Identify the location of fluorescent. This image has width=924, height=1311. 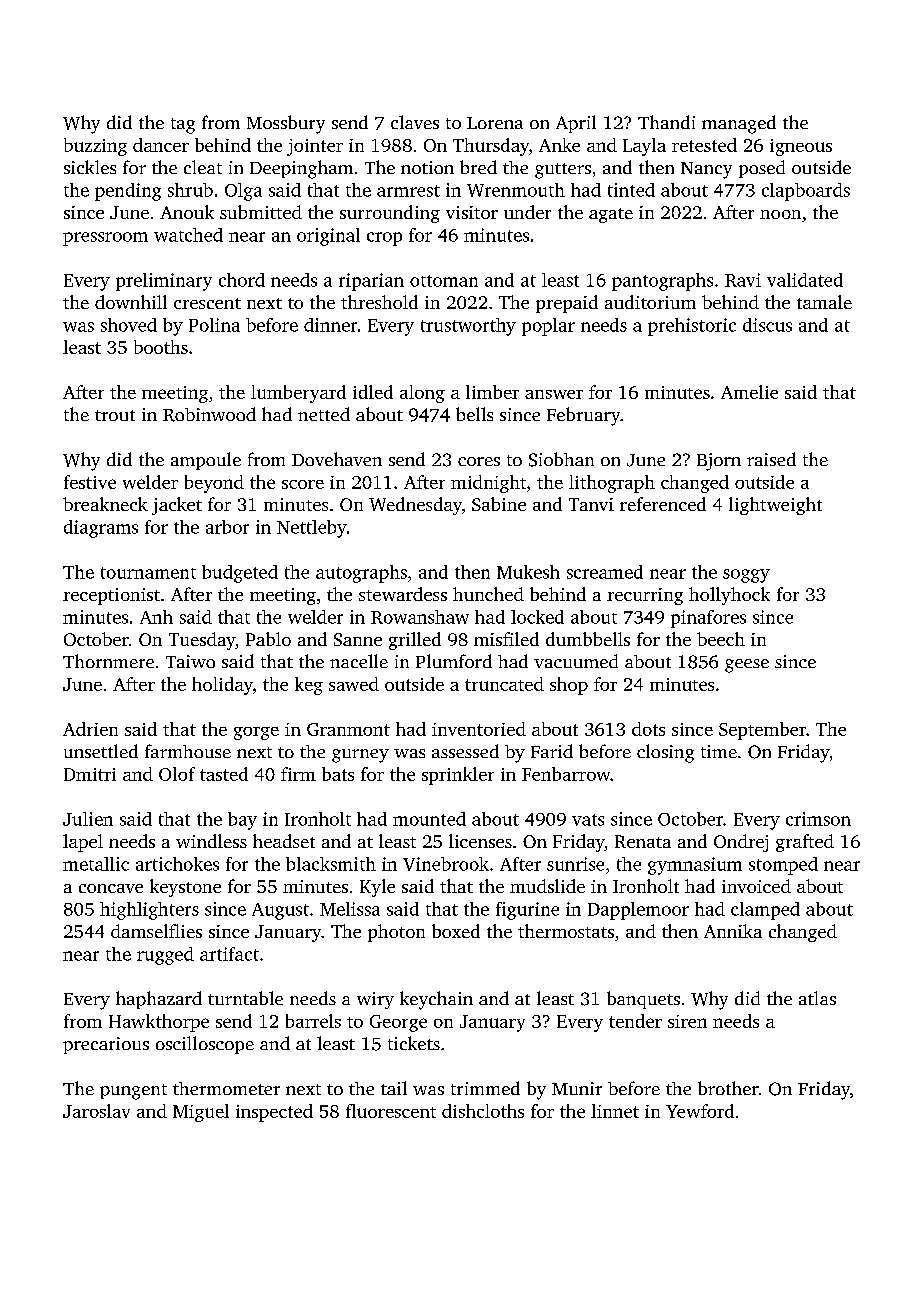
(391, 1111).
